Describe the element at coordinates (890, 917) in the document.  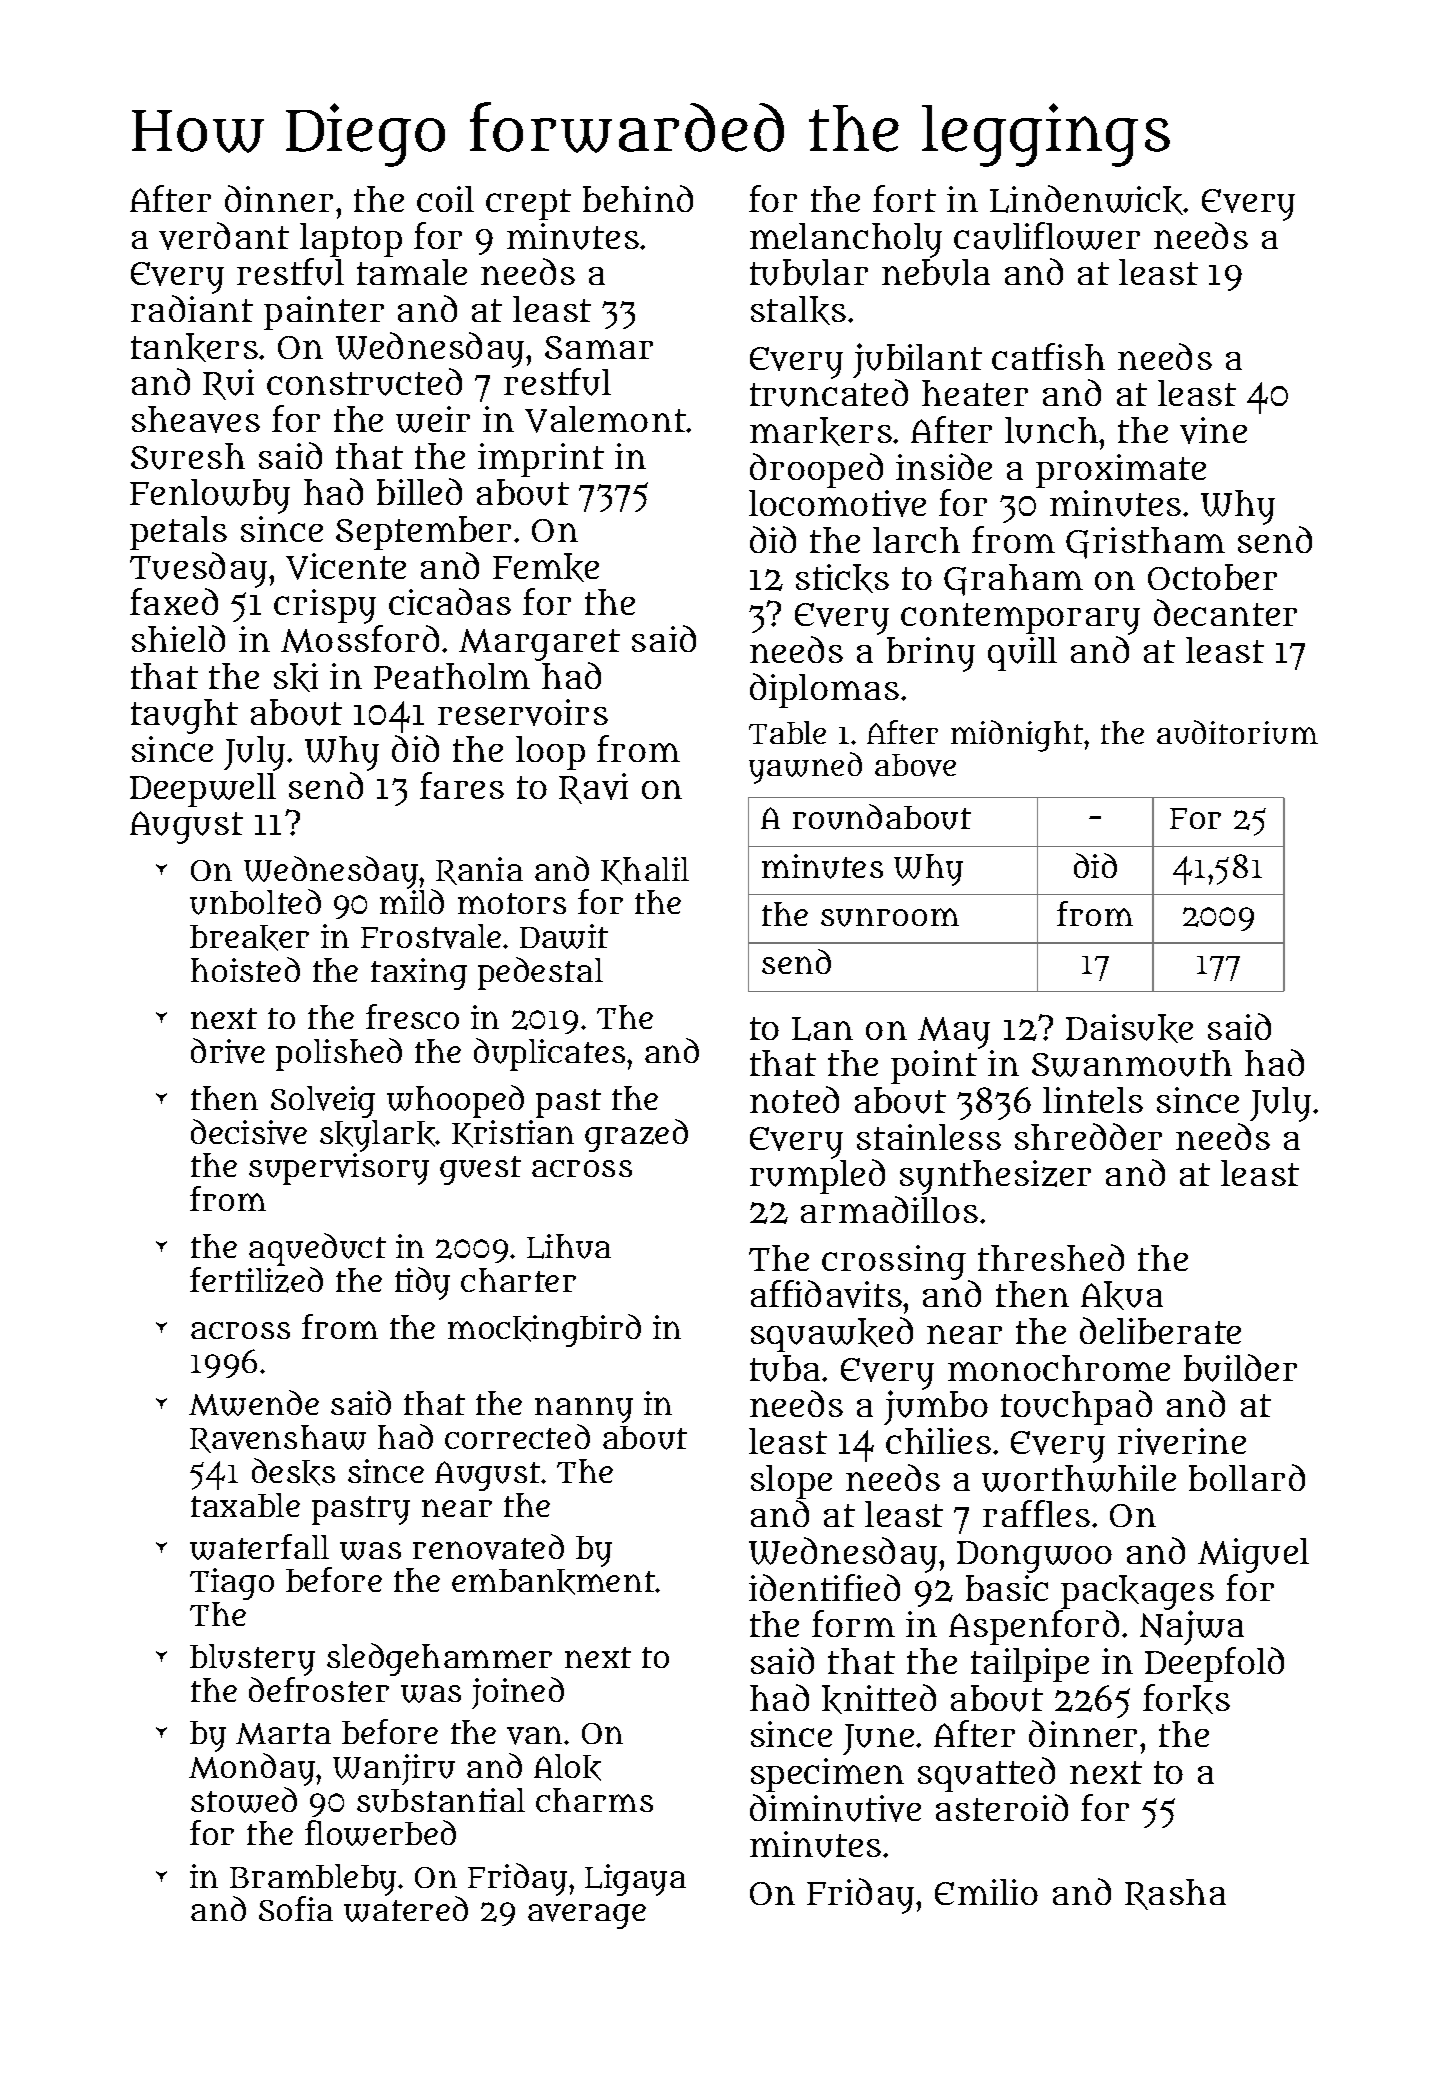
I see `sunroom` at that location.
